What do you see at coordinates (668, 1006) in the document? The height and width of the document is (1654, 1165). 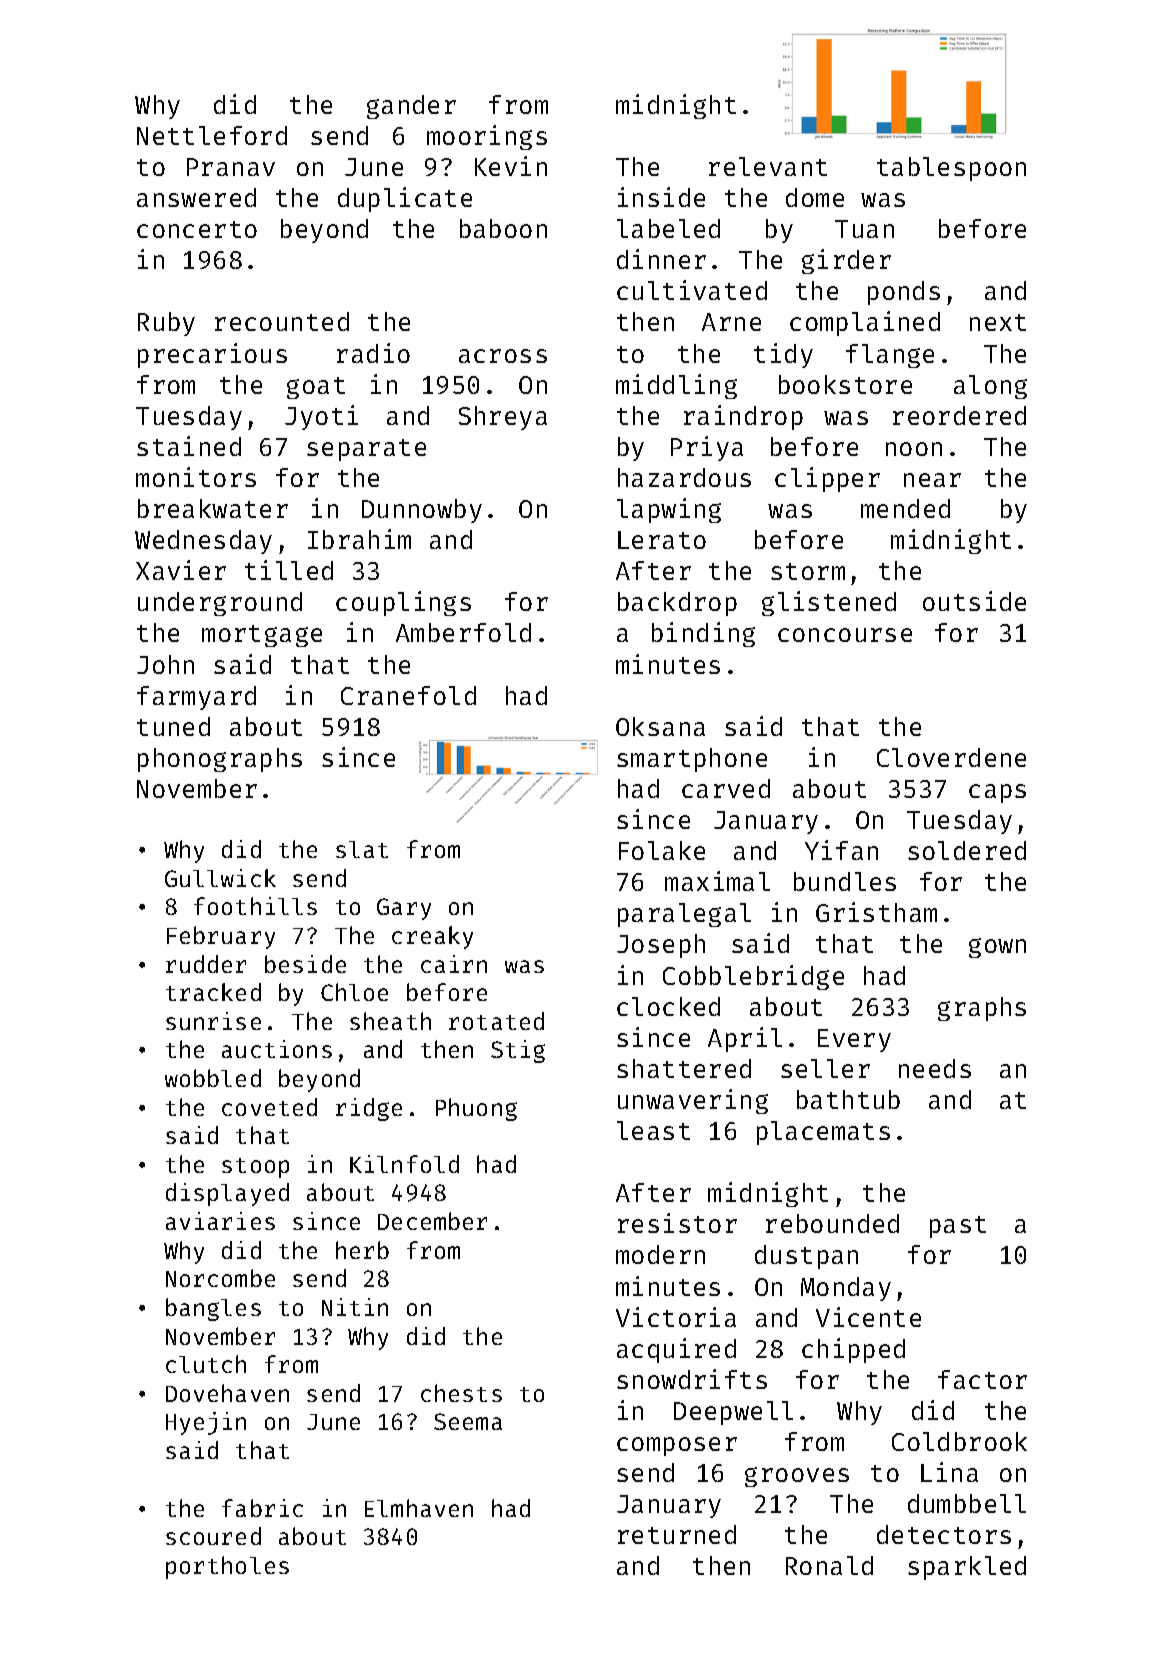 I see `clocked` at bounding box center [668, 1006].
